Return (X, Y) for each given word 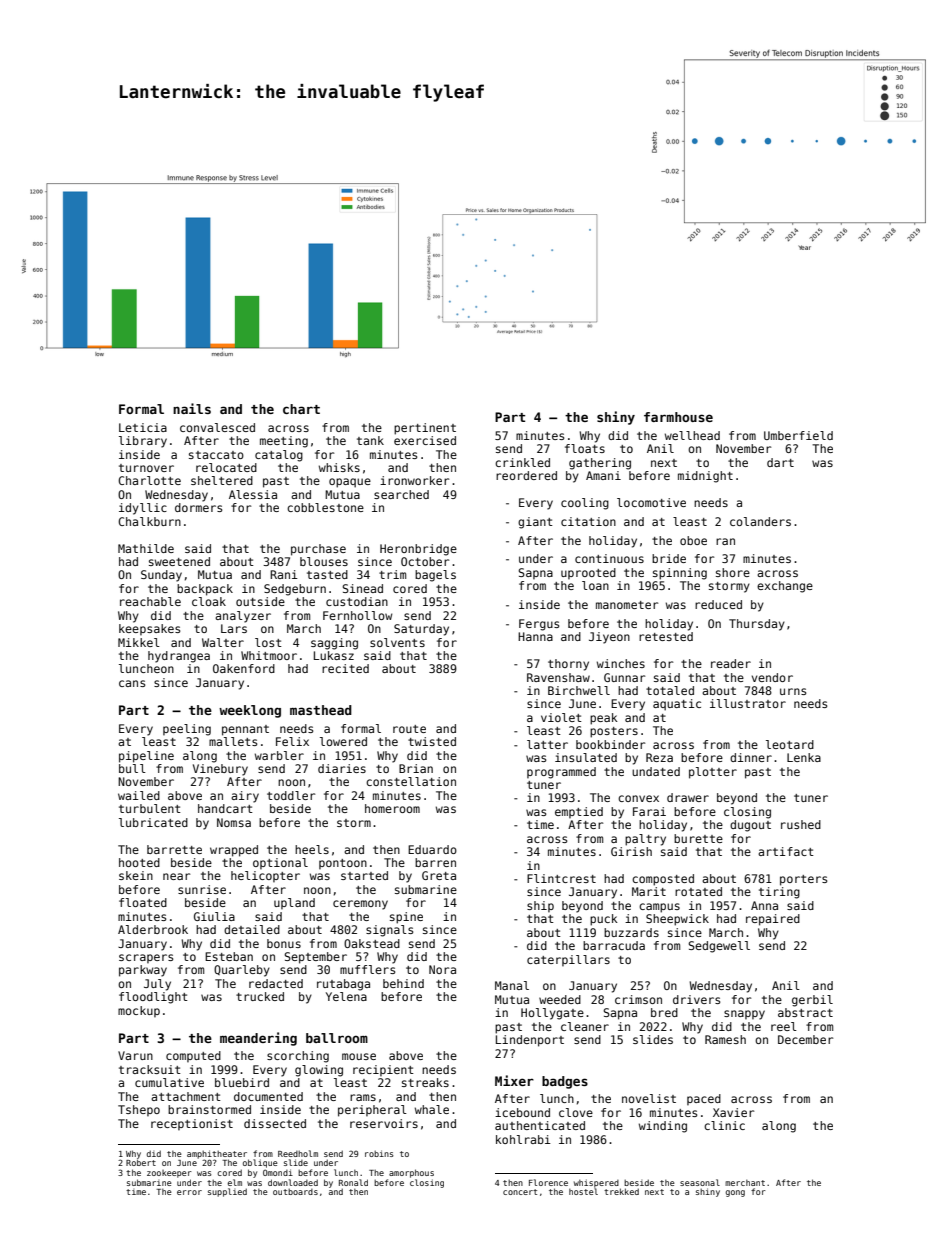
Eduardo (432, 849)
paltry (645, 840)
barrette (174, 849)
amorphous (411, 1173)
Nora (442, 969)
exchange (785, 587)
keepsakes (149, 629)
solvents (397, 642)
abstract (805, 1012)
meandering (258, 1039)
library (143, 442)
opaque (350, 483)
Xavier (733, 1112)
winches (621, 663)
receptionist (192, 1124)
